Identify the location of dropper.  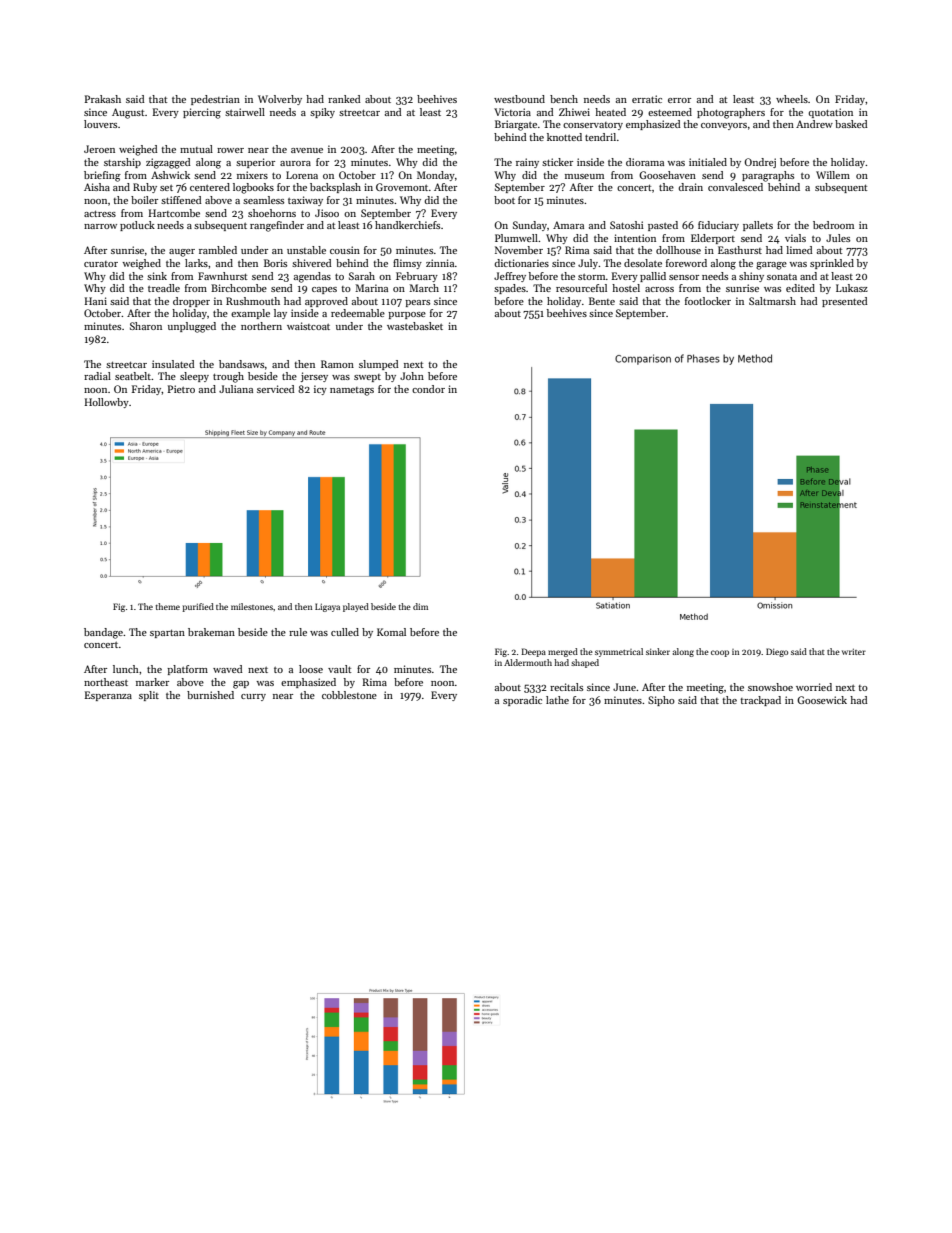
(191, 302).
